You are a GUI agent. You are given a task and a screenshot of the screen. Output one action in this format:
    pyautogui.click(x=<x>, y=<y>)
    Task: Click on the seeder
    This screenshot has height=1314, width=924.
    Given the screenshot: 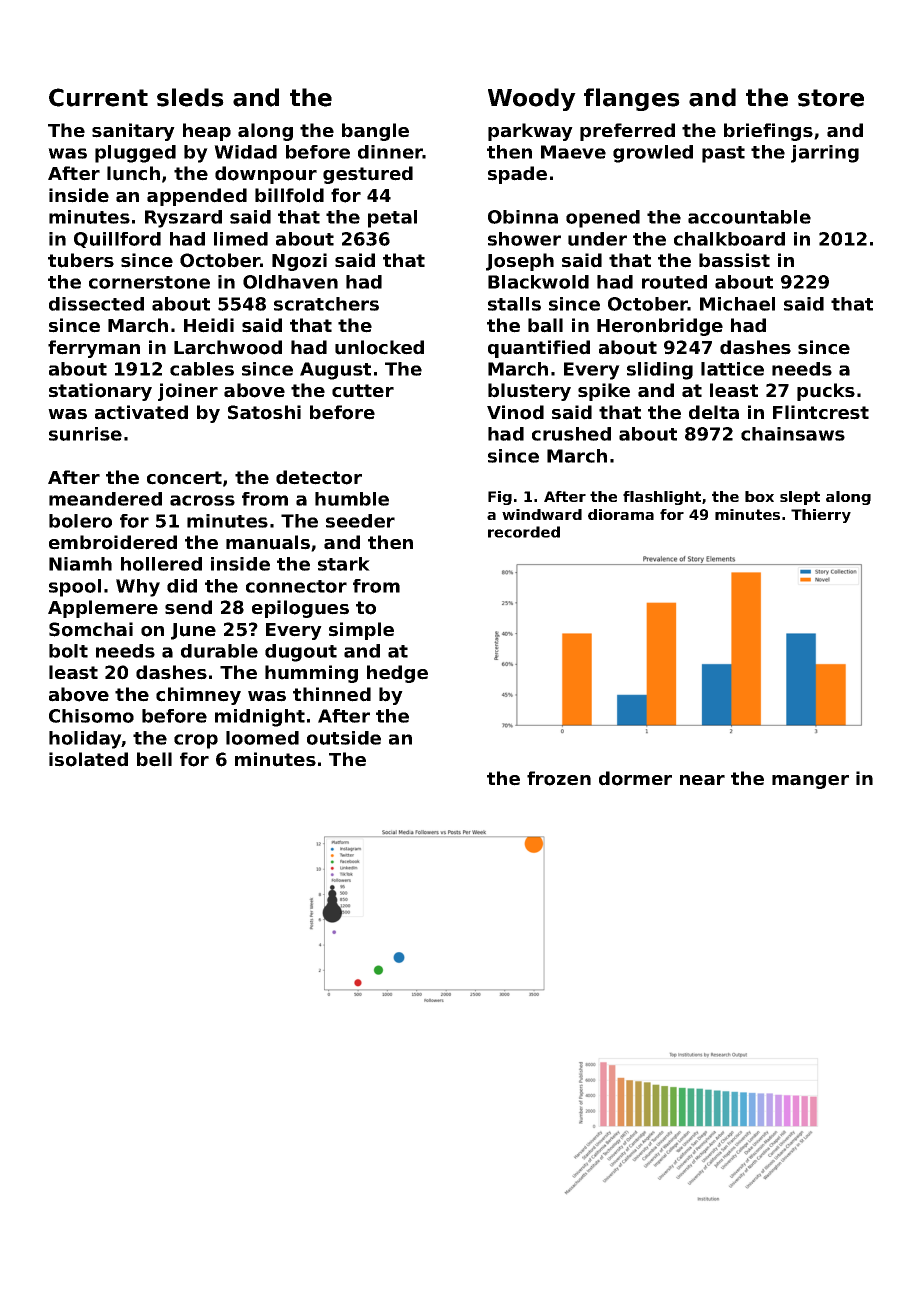 What is the action you would take?
    pyautogui.click(x=360, y=521)
